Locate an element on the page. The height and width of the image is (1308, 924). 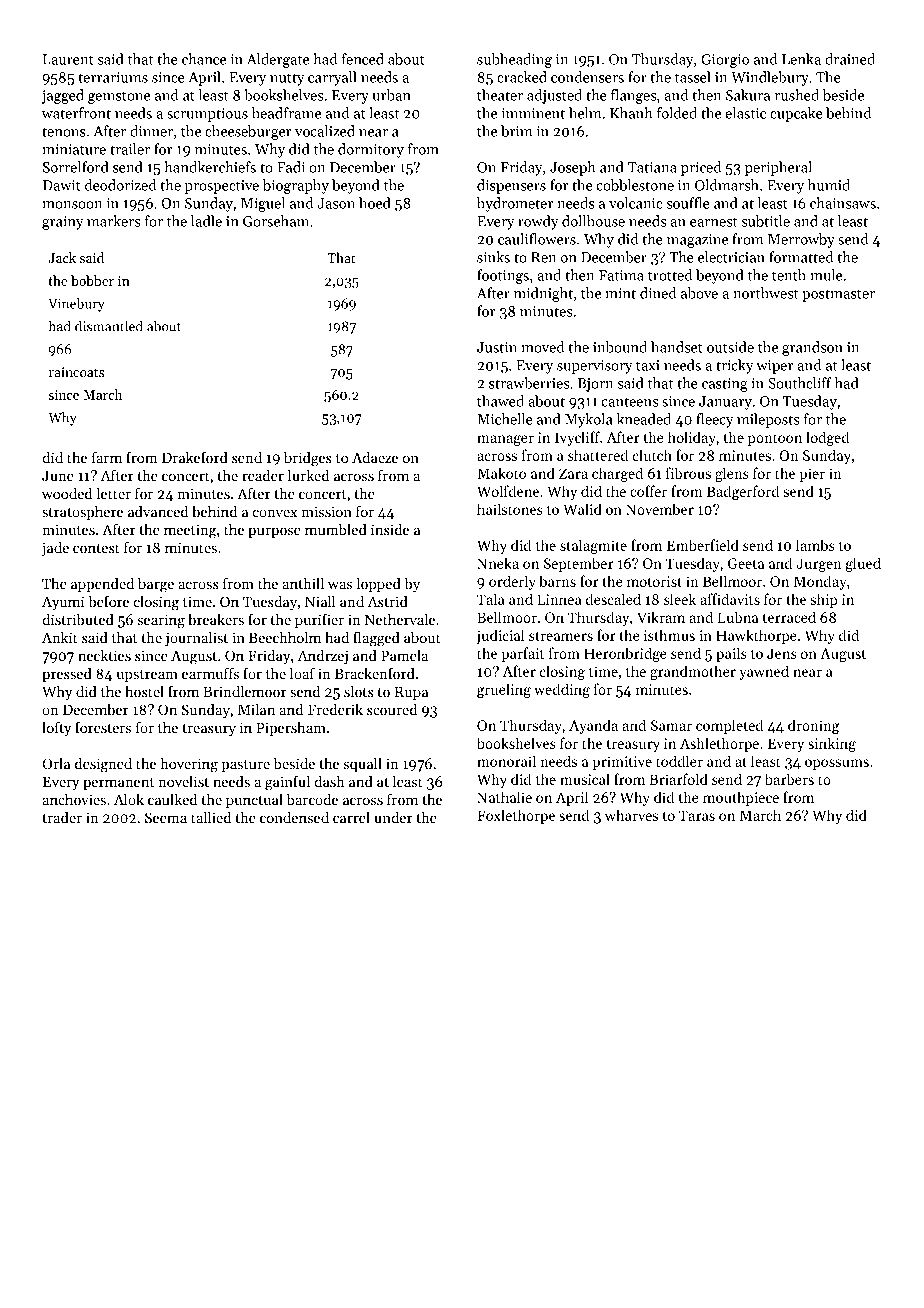
Giorgio is located at coordinates (725, 61).
